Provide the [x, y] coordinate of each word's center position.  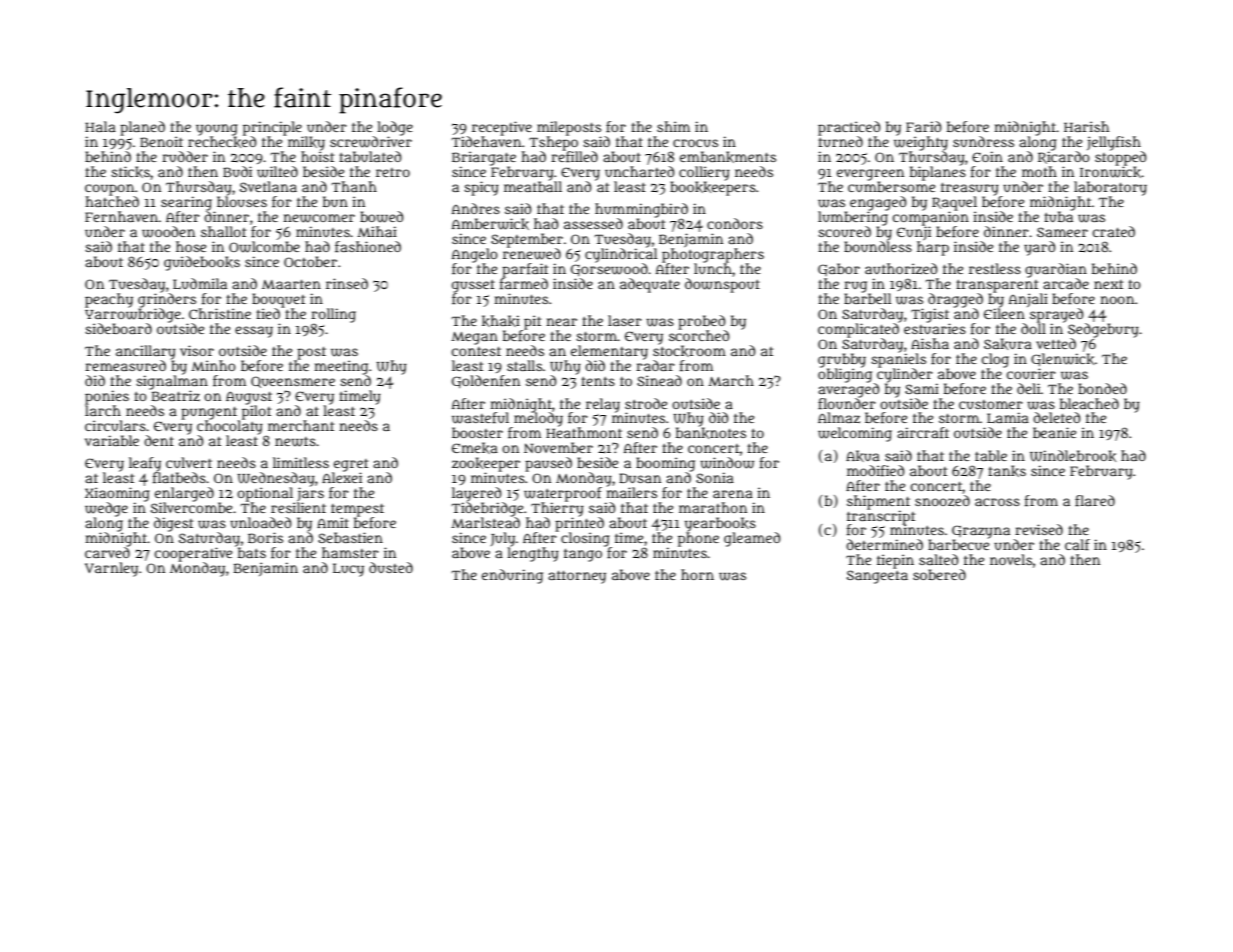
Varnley [111, 569]
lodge [395, 128]
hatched [112, 201]
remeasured [125, 365]
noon [1117, 300]
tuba [1058, 216]
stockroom [689, 351]
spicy [481, 188]
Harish [1086, 126]
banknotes [711, 433]
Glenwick [1062, 359]
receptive [502, 128]
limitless [301, 462]
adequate [650, 285]
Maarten [291, 284]
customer [991, 404]
